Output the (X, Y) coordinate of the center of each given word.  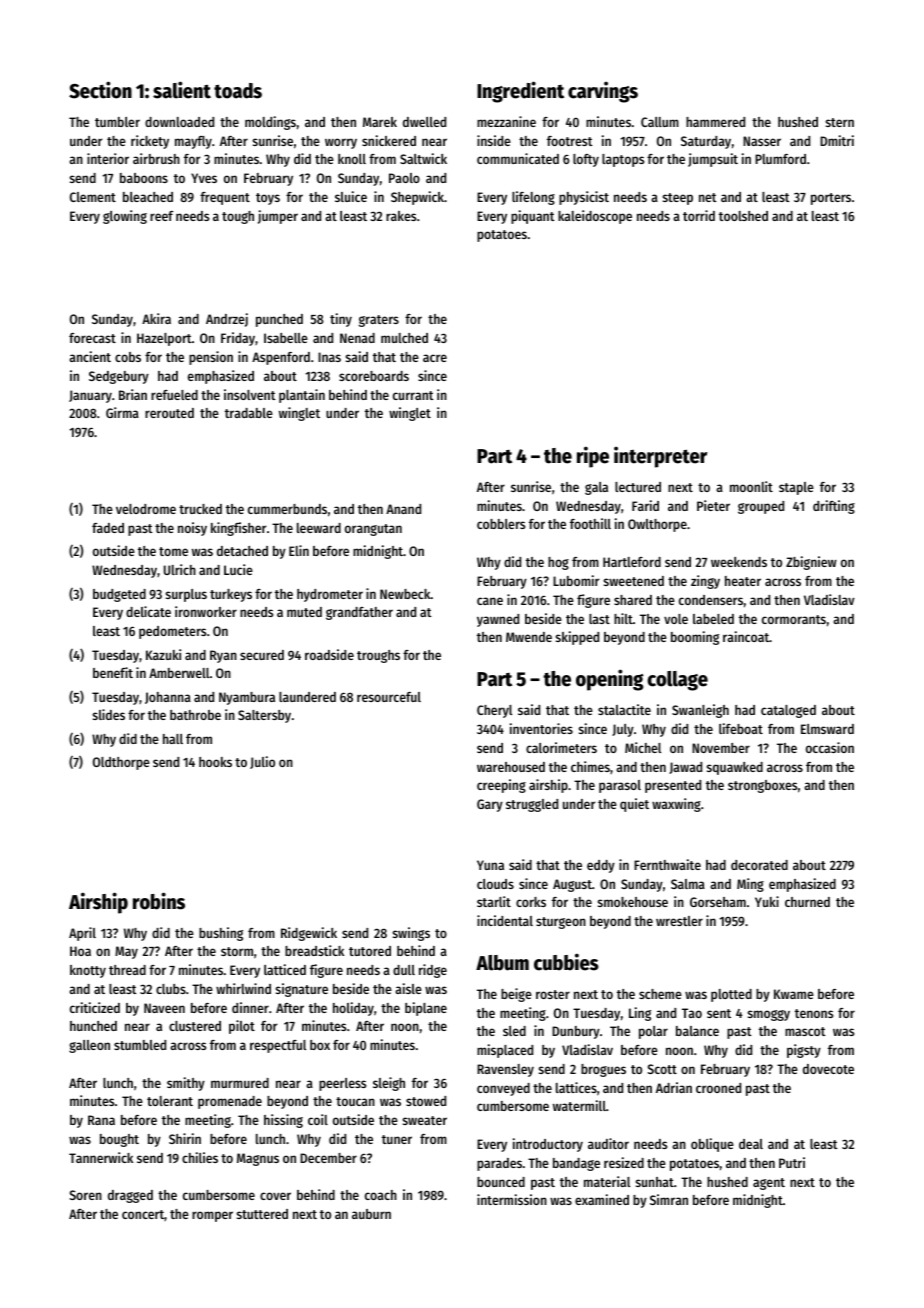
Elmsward (827, 729)
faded (108, 528)
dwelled (424, 122)
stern (839, 122)
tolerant (170, 1101)
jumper (278, 217)
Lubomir (576, 580)
